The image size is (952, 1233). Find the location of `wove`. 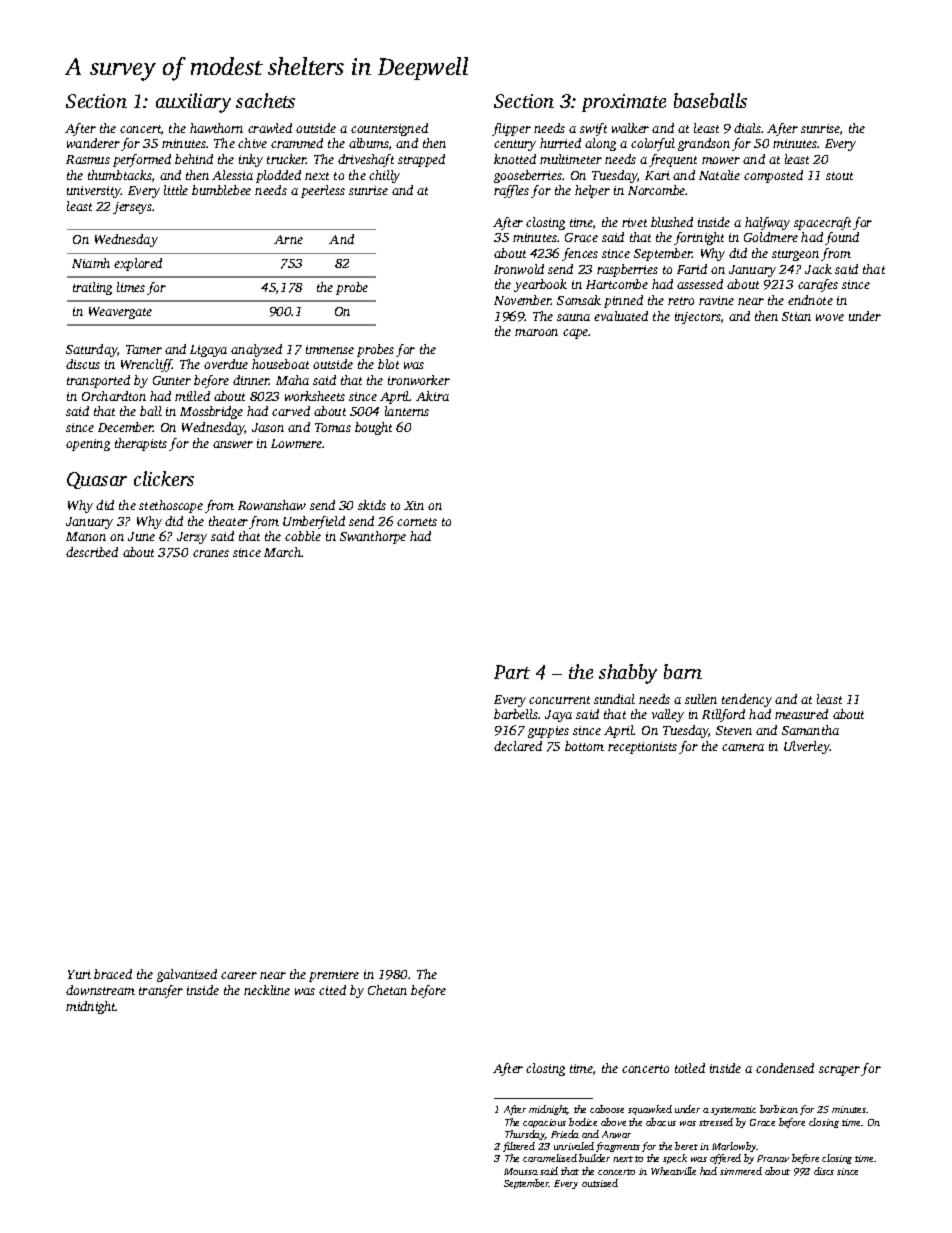

wove is located at coordinates (830, 317).
